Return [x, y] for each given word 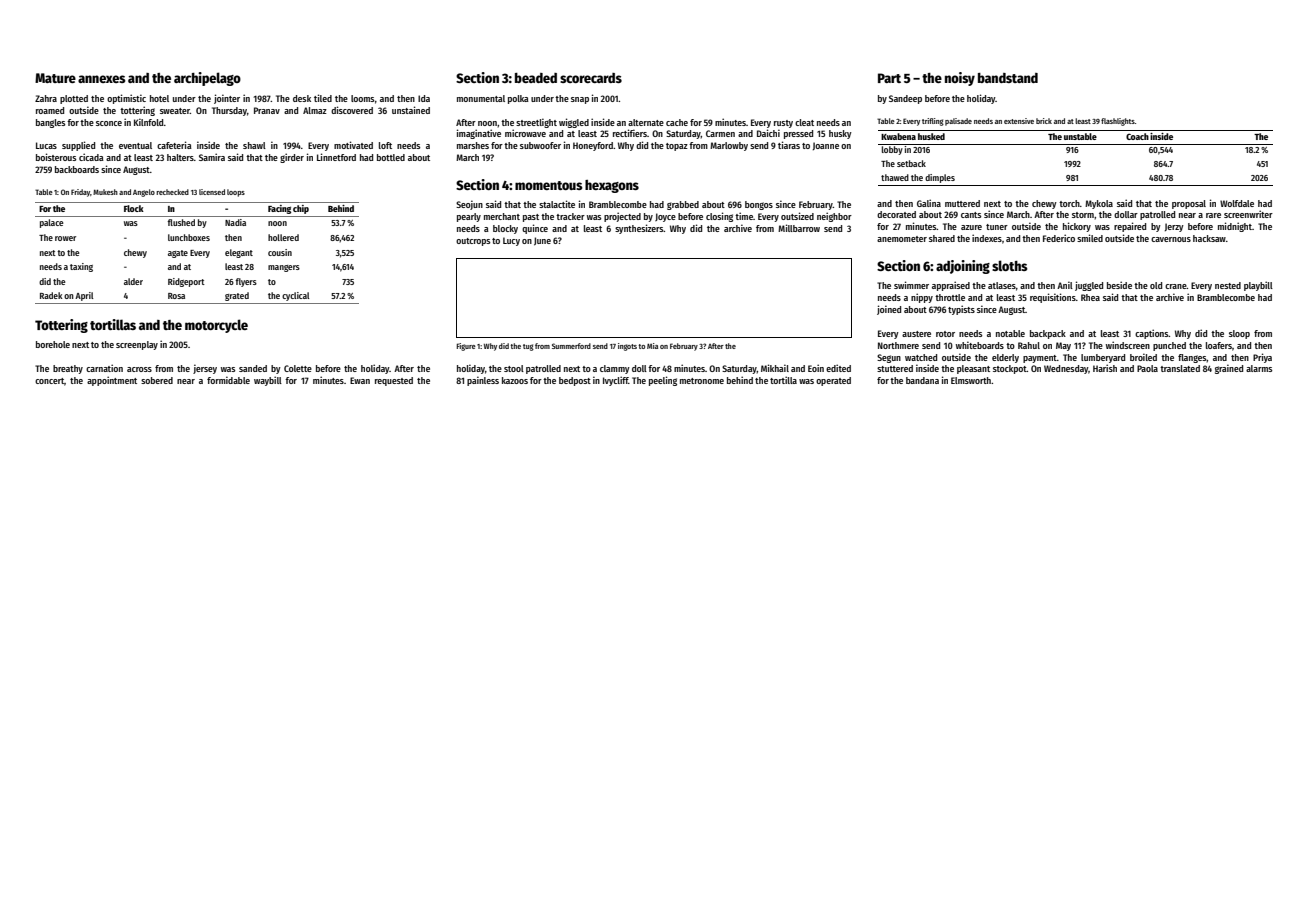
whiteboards [980, 345]
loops [236, 193]
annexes [102, 79]
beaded [536, 78]
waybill [268, 381]
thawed [895, 177]
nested [1228, 285]
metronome [702, 381]
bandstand [1008, 78]
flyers [246, 282]
